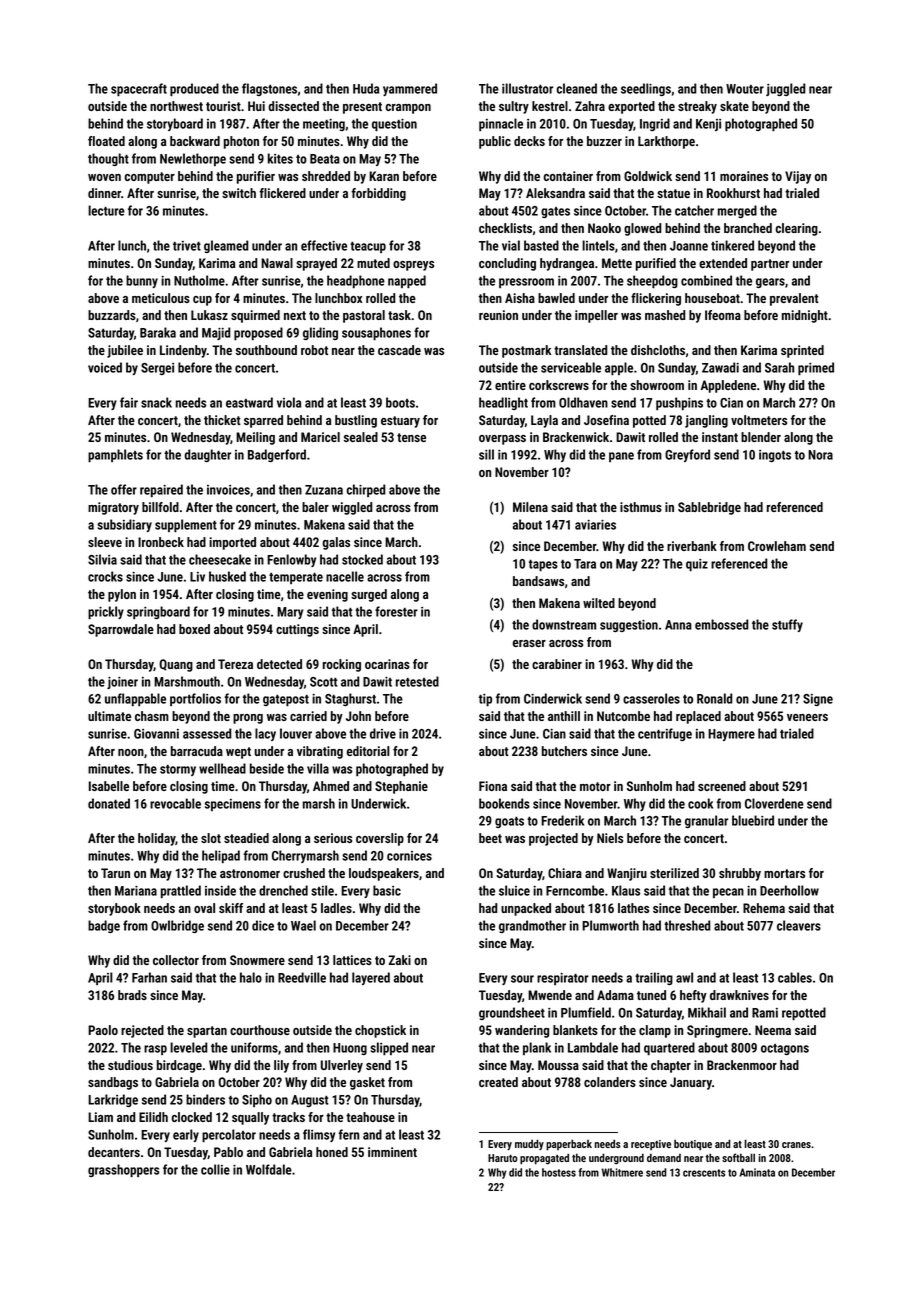 The height and width of the image is (1308, 924). What do you see at coordinates (646, 89) in the image?
I see `seedlings` at bounding box center [646, 89].
